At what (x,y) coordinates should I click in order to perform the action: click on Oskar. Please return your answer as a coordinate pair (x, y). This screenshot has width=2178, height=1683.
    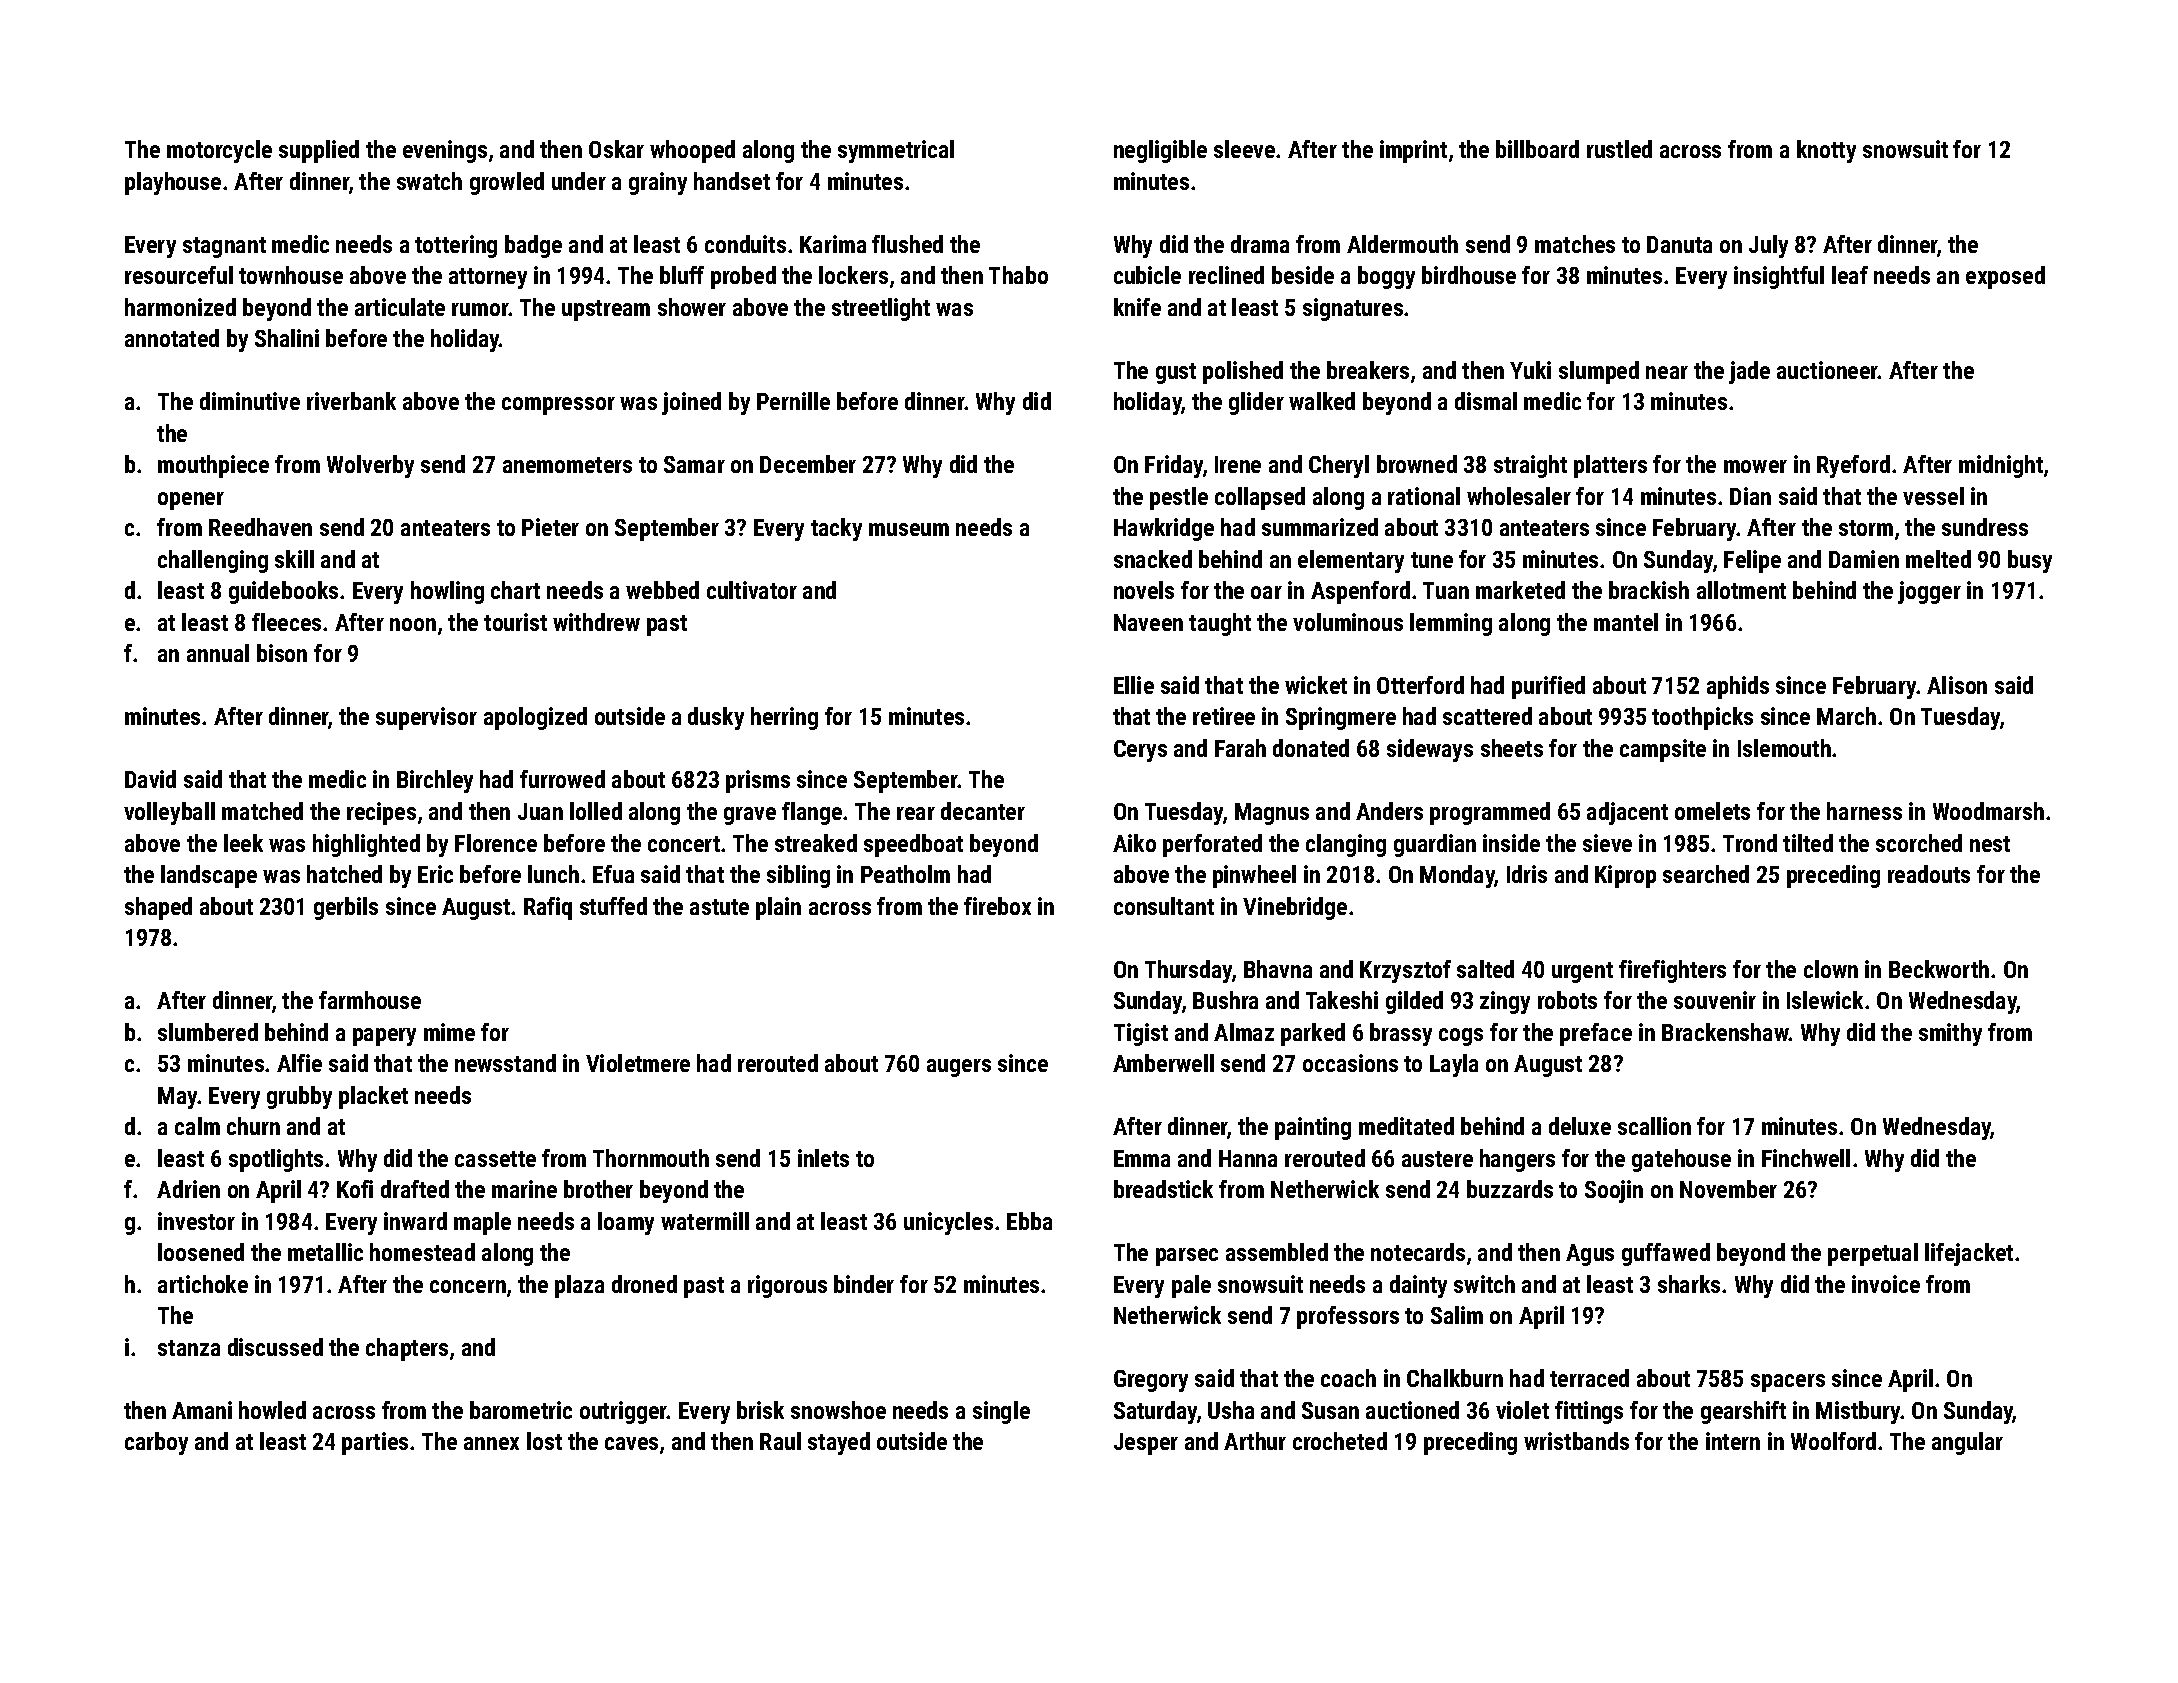
    Looking at the image, I should click on (616, 149).
